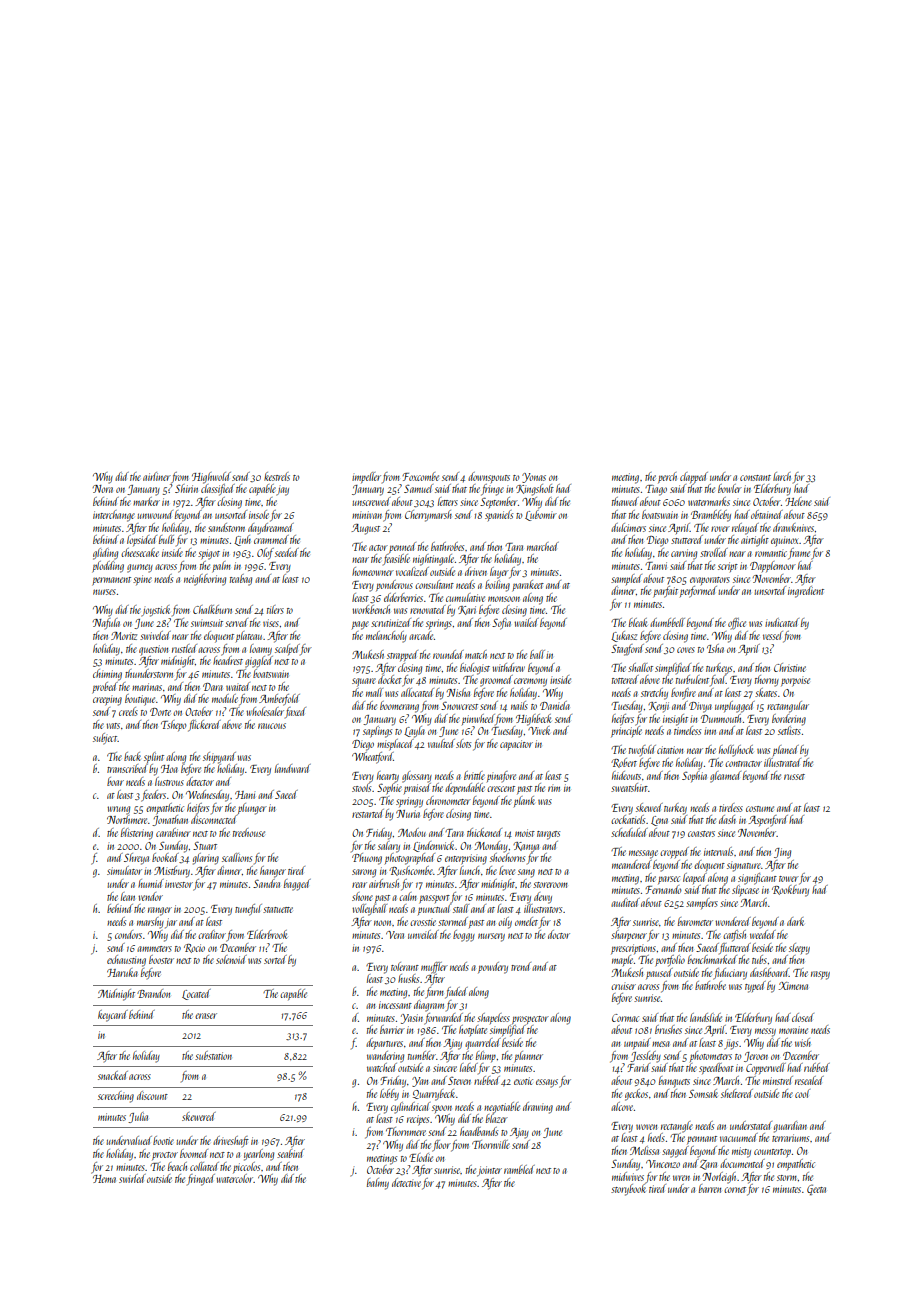  Describe the element at coordinates (235, 1178) in the screenshot. I see `watercolor` at that location.
